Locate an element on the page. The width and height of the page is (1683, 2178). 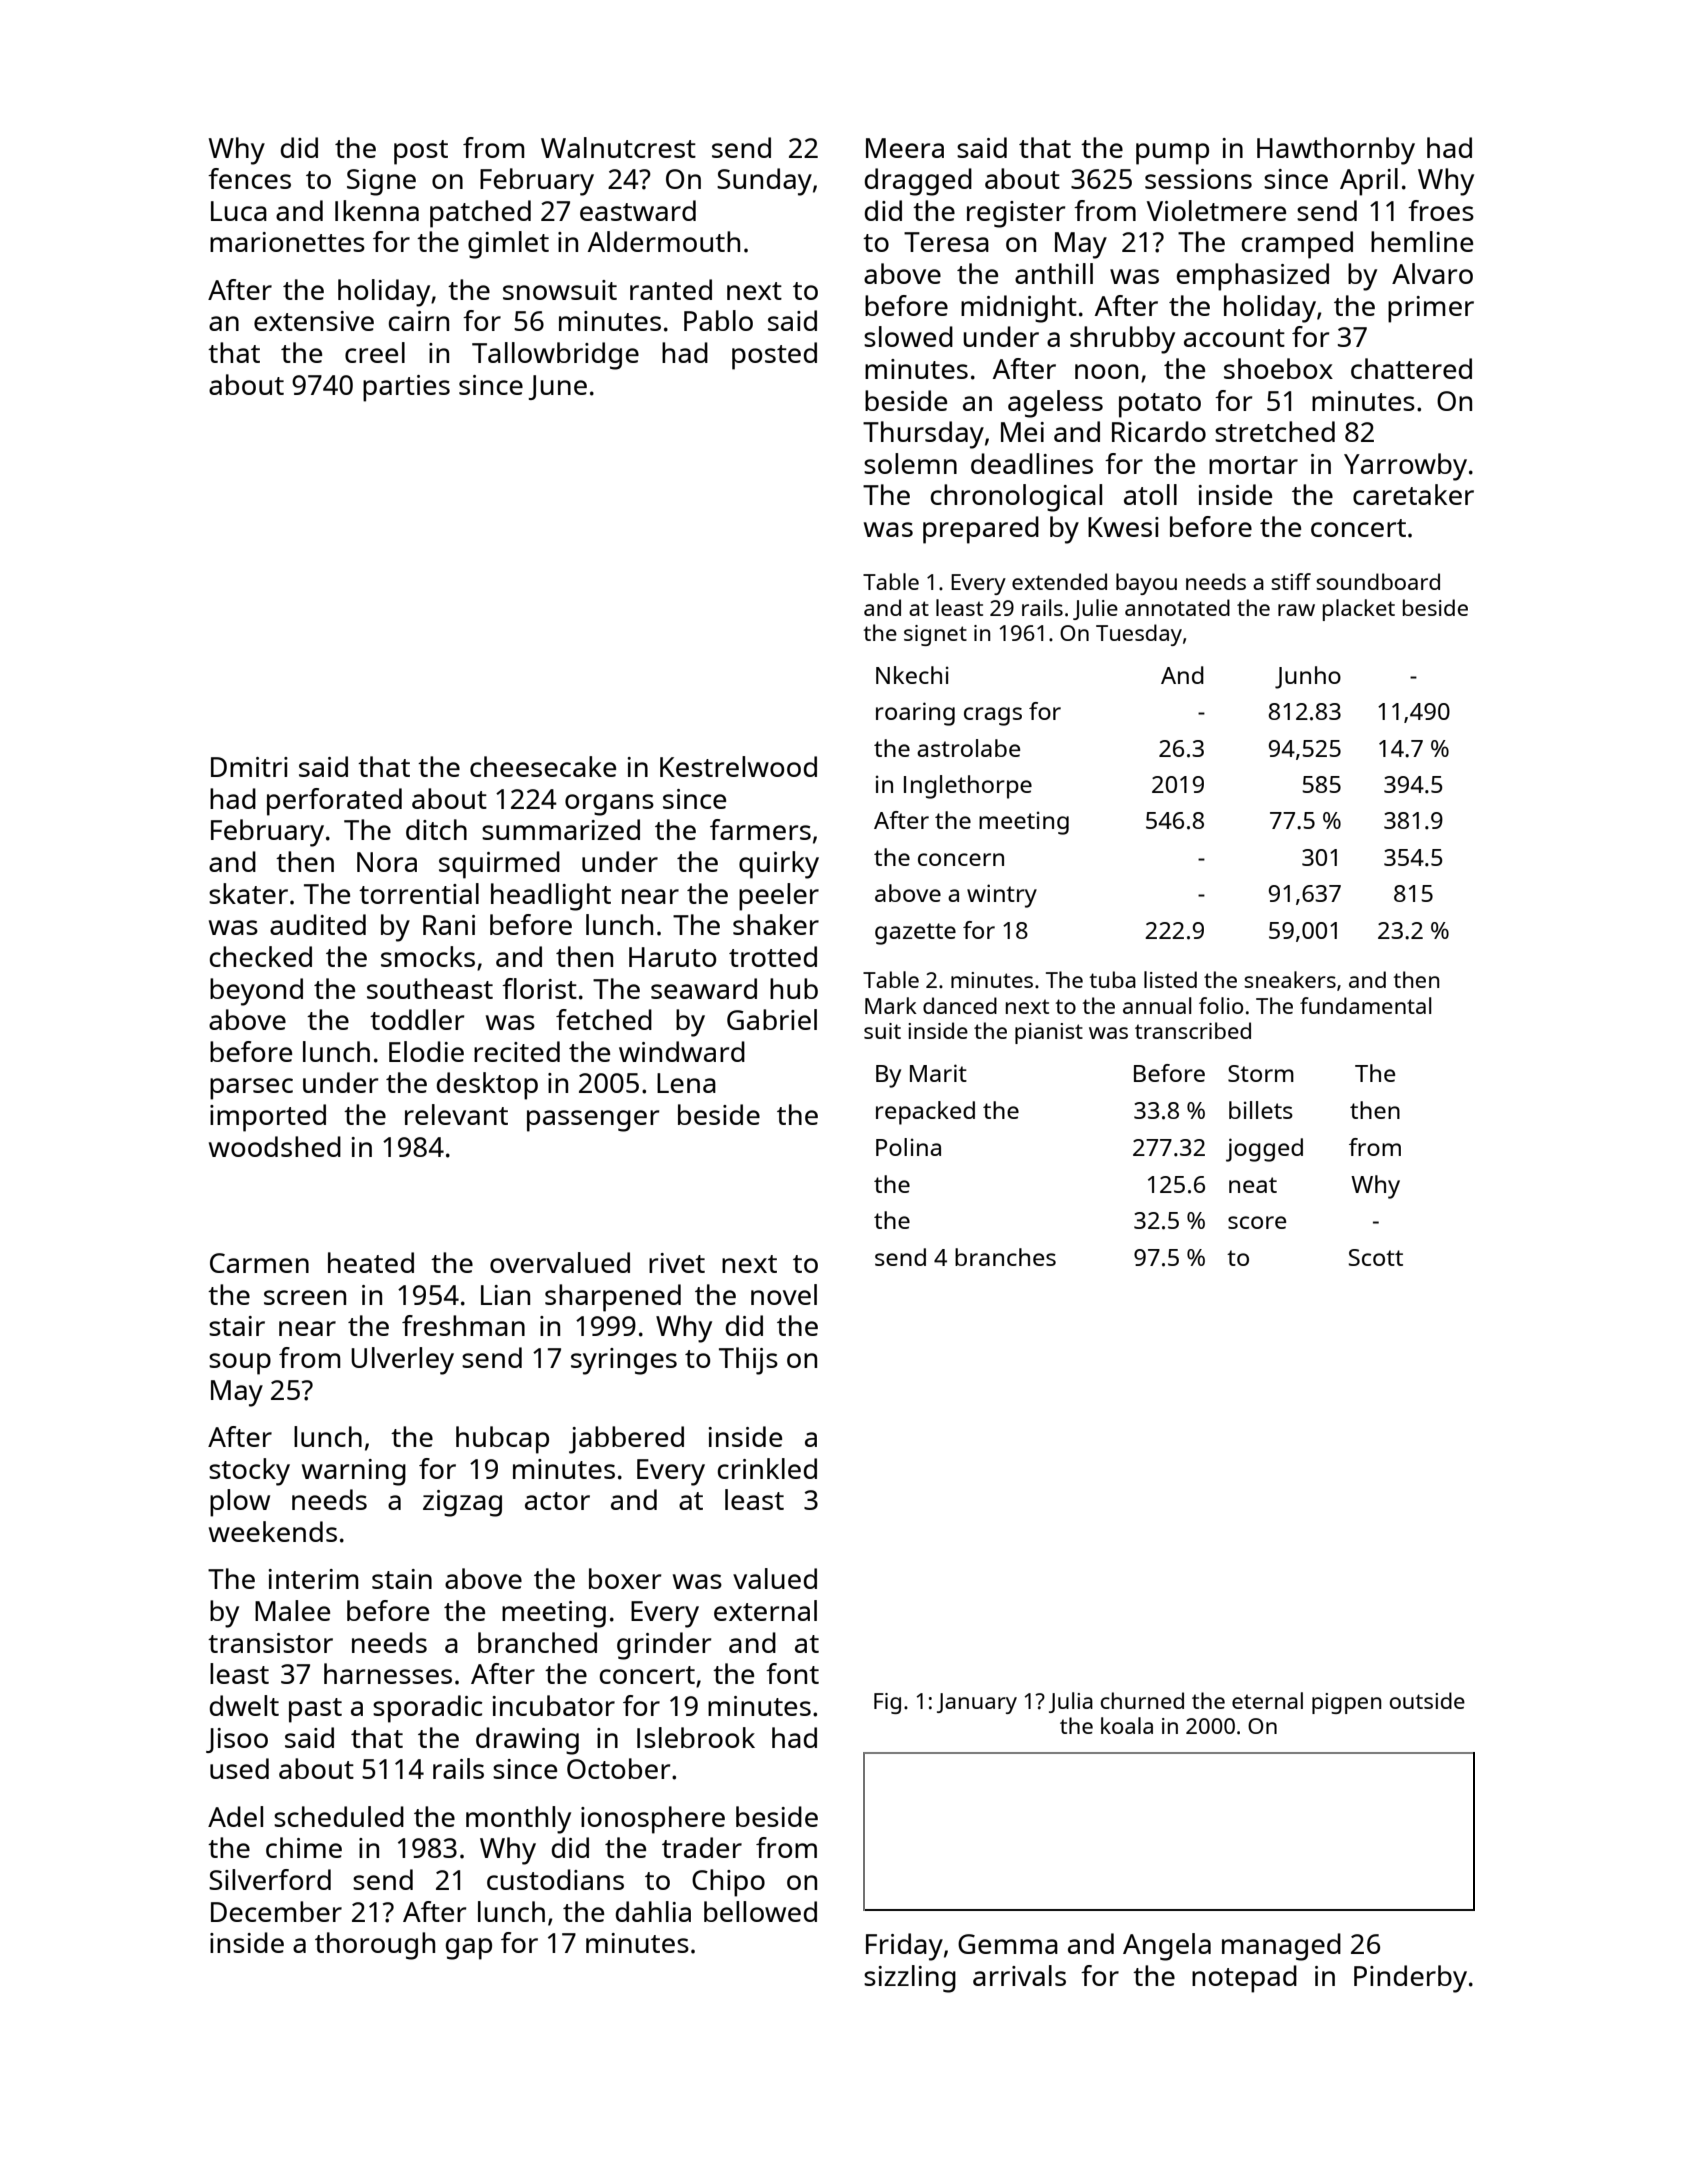
sizzling is located at coordinates (910, 1979).
